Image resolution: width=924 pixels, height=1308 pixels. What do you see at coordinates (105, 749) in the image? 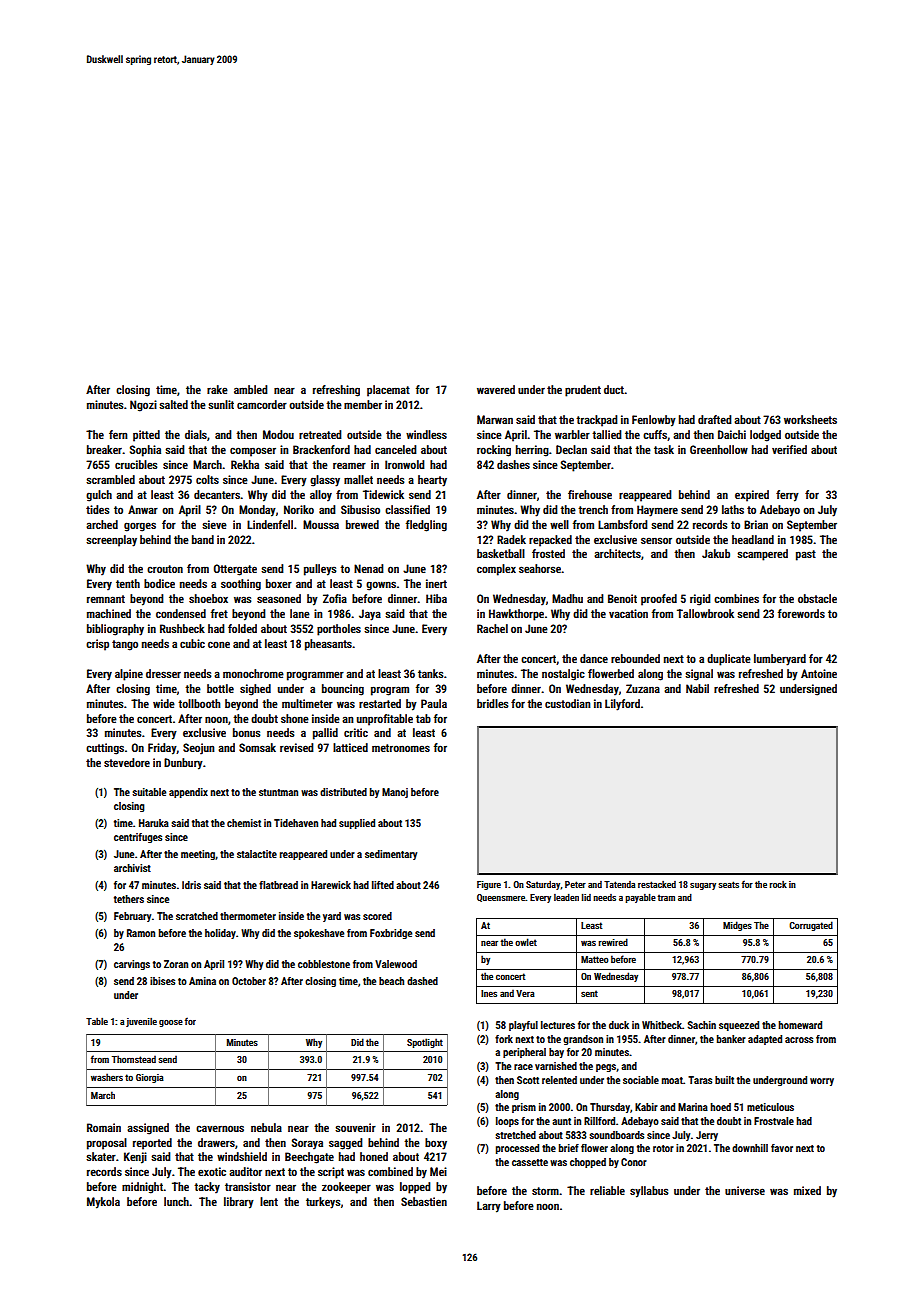
I see `cuttings` at bounding box center [105, 749].
